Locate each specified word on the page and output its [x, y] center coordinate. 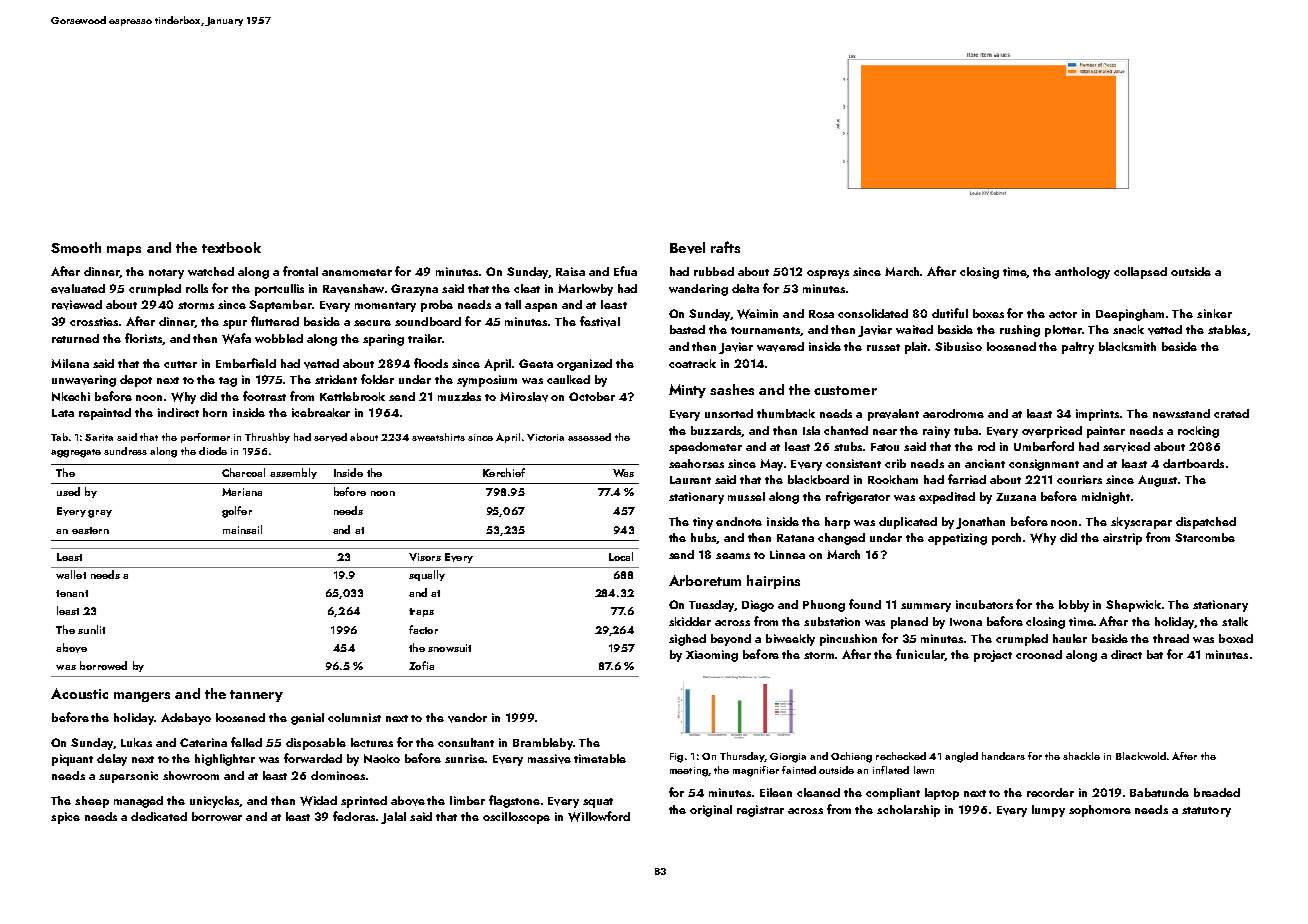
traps [421, 612]
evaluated [78, 289]
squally [427, 575]
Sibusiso [958, 346]
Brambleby [543, 744]
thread [1171, 638]
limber [467, 800]
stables [1227, 329]
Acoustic [79, 693]
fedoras [354, 816]
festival [600, 321]
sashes [732, 389]
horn [215, 412]
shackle [1081, 756]
